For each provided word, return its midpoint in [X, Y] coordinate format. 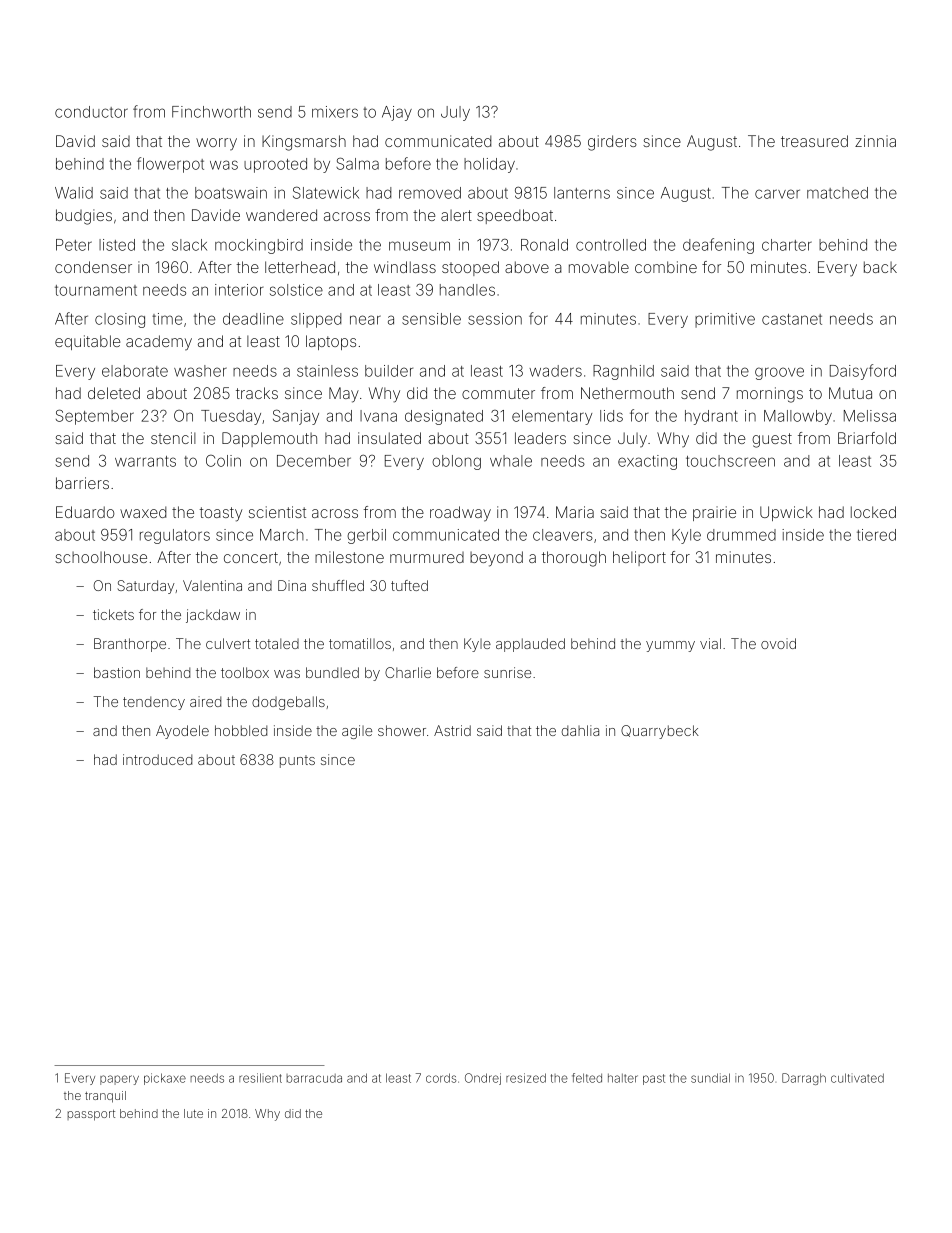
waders [555, 371]
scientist [277, 512]
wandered [281, 215]
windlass [405, 267]
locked [873, 512]
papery [119, 1080]
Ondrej [483, 1079]
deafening [718, 246]
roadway [460, 514]
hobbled [241, 730]
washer [200, 371]
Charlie [408, 672]
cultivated [857, 1078]
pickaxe [165, 1079]
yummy [670, 646]
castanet [792, 319]
